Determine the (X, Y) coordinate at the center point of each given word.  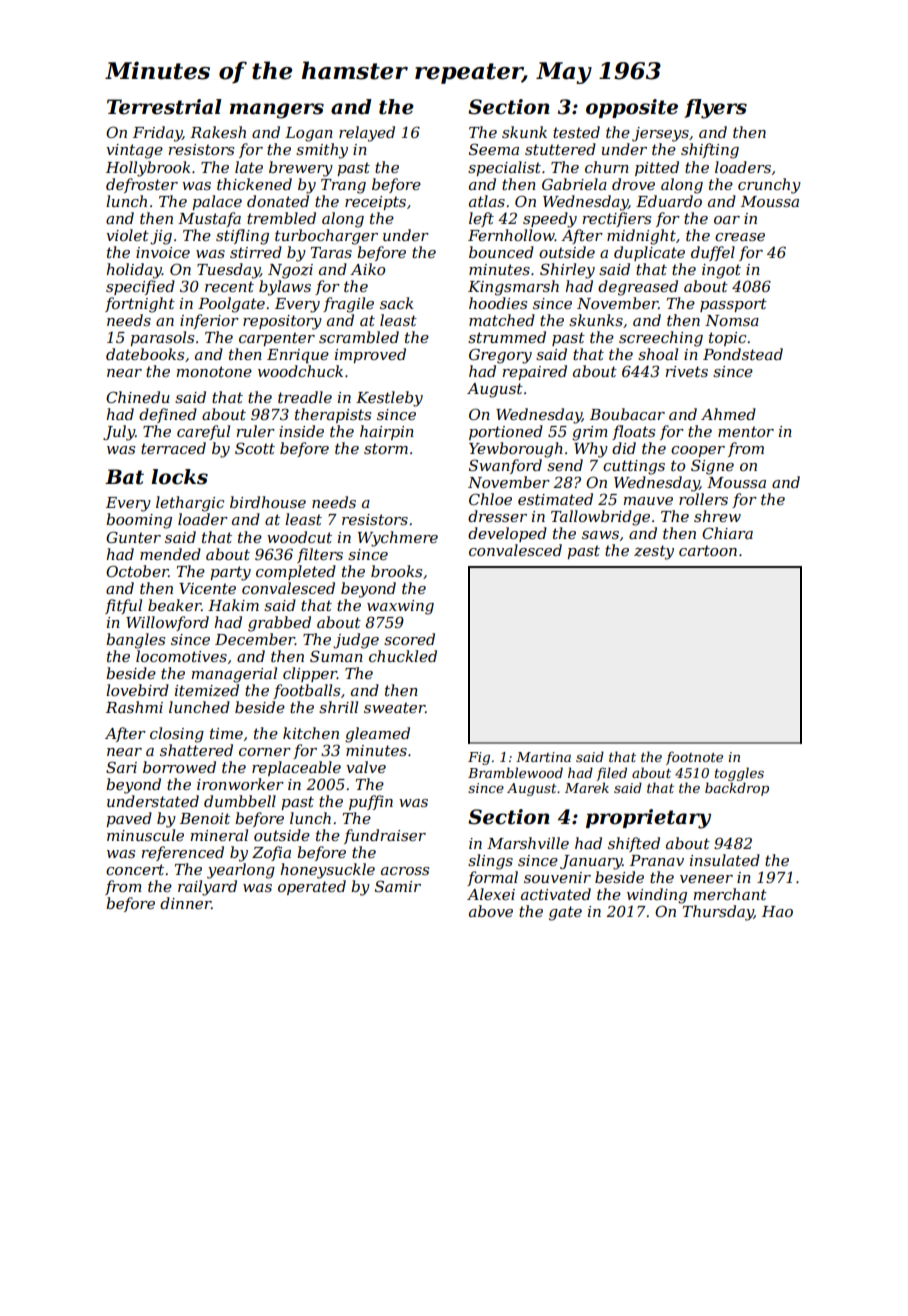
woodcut (299, 537)
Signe (712, 467)
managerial (234, 675)
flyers (715, 109)
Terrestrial (164, 107)
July (119, 433)
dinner (185, 903)
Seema (494, 149)
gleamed (377, 735)
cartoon (708, 550)
